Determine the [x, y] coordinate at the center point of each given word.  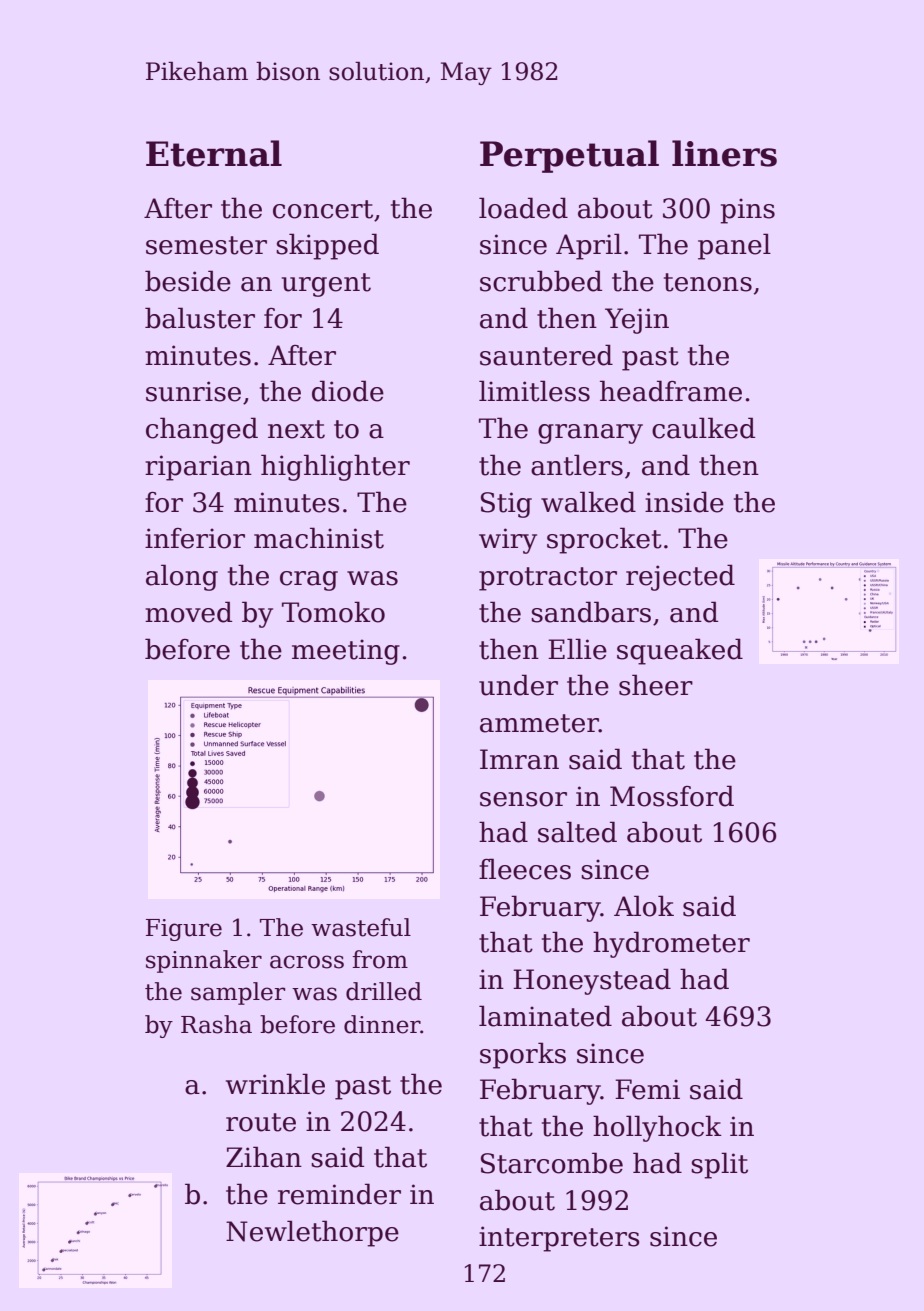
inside [684, 502]
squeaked [680, 651]
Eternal [214, 153]
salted [577, 832]
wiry [508, 541]
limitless [534, 391]
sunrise [193, 391]
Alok [644, 906]
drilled [384, 991]
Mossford [672, 796]
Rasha [216, 1024]
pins [747, 211]
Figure [184, 930]
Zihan [264, 1157]
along [182, 577]
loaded [523, 208]
